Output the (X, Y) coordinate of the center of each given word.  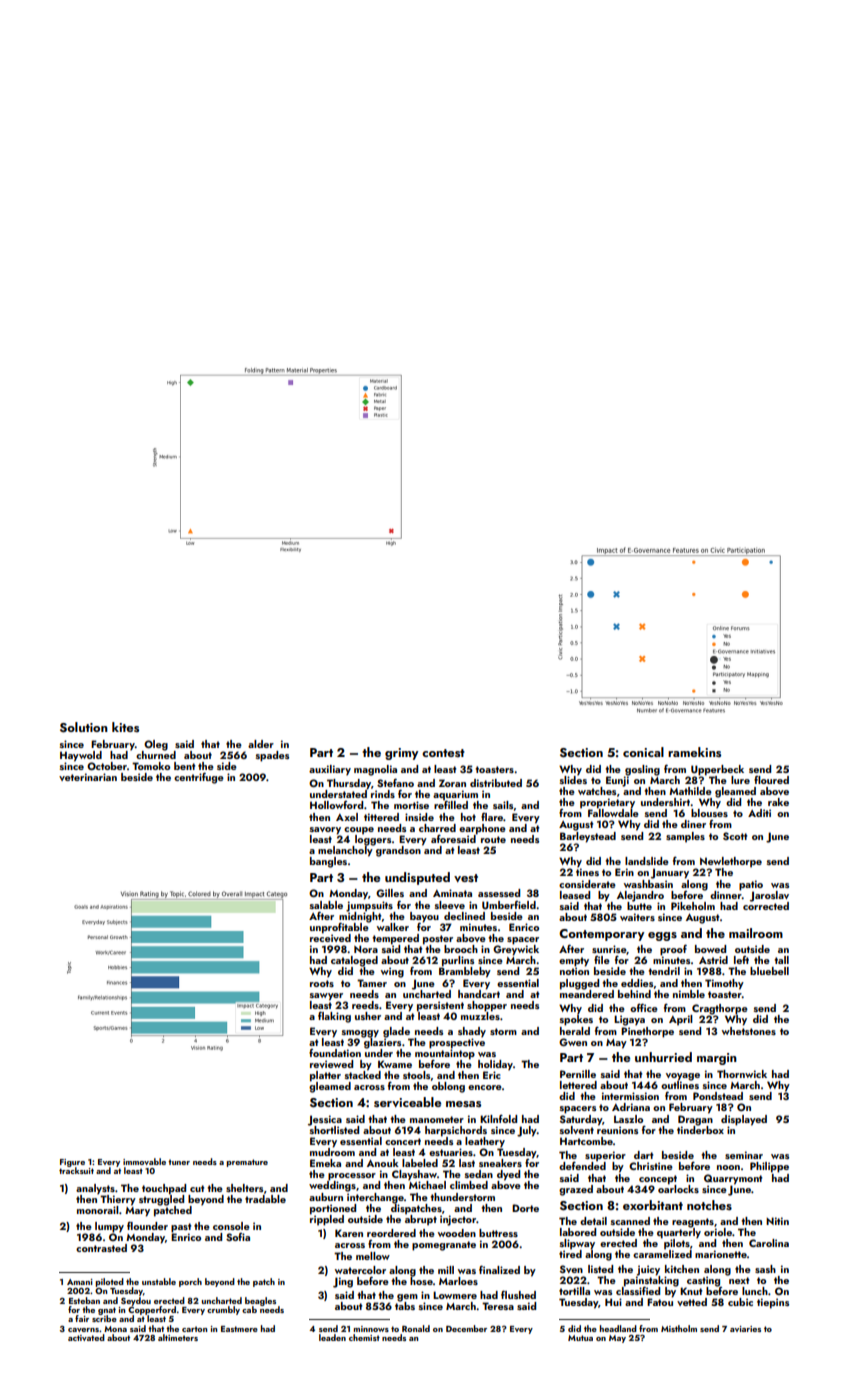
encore (485, 1087)
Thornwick (742, 1074)
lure (740, 780)
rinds (383, 794)
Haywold (81, 756)
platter (325, 1076)
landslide (647, 861)
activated (86, 1337)
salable (326, 905)
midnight (360, 916)
